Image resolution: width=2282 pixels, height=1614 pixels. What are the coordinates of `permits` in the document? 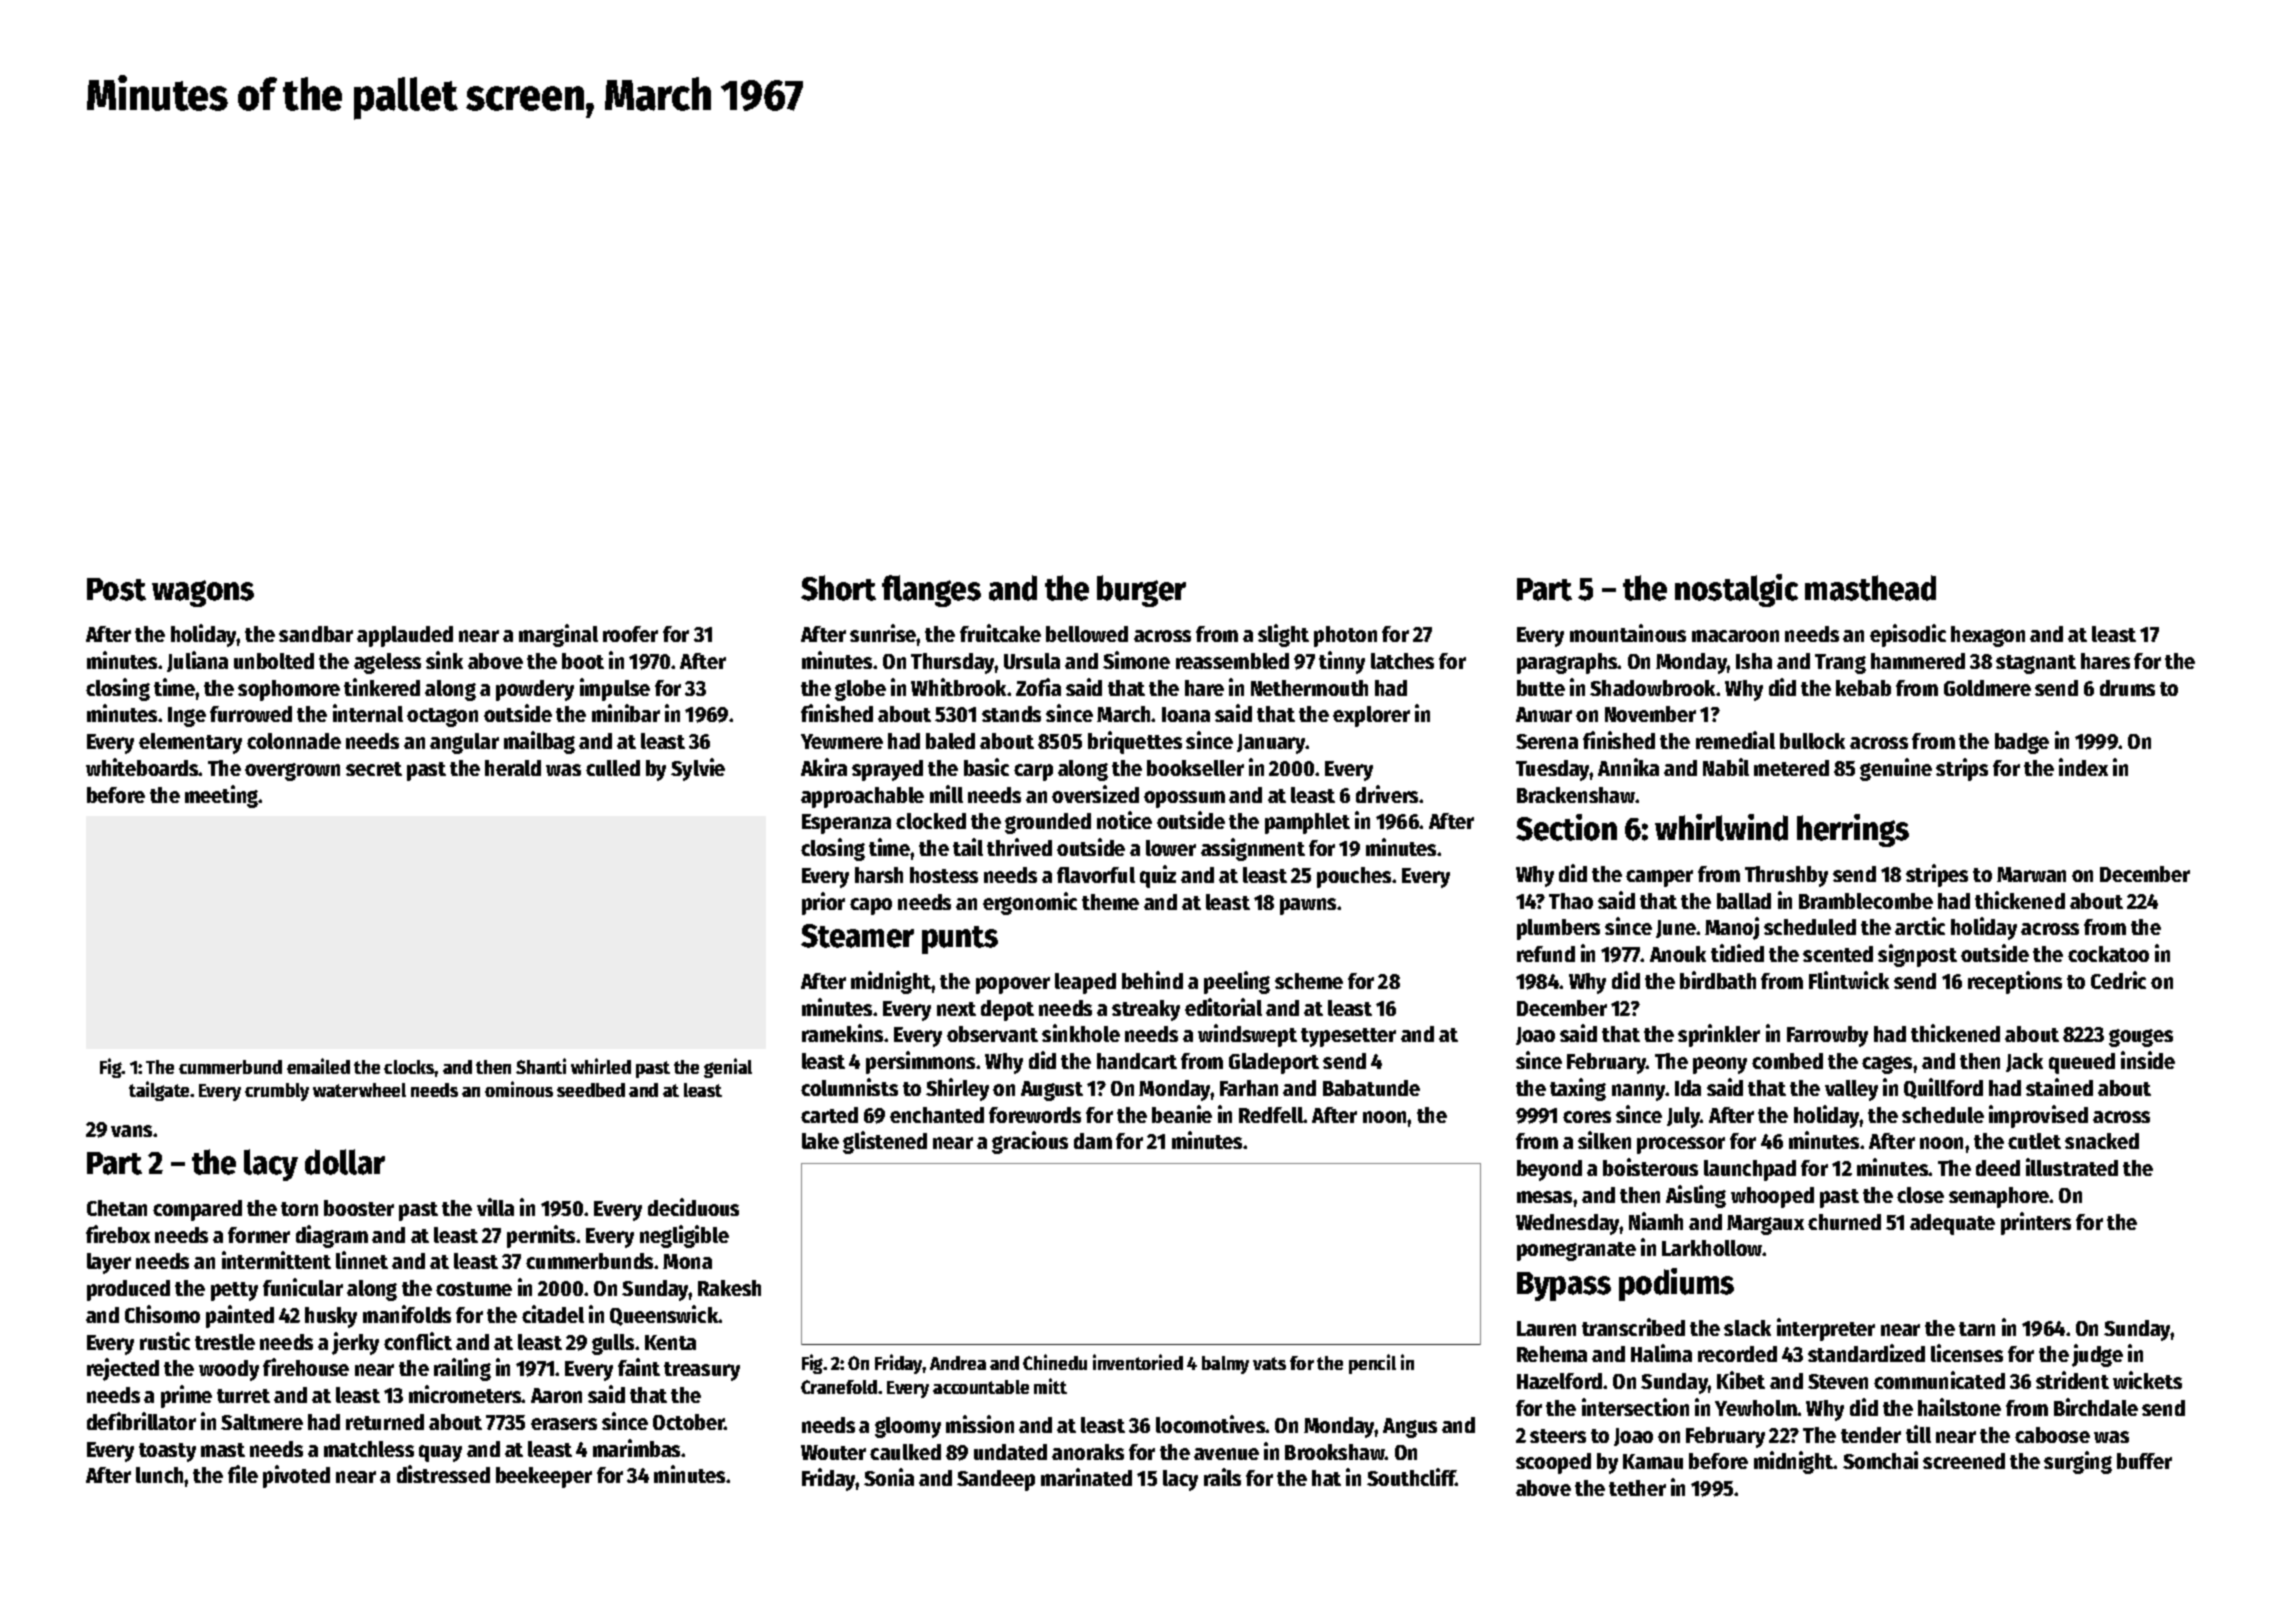 It's located at (542, 1236).
